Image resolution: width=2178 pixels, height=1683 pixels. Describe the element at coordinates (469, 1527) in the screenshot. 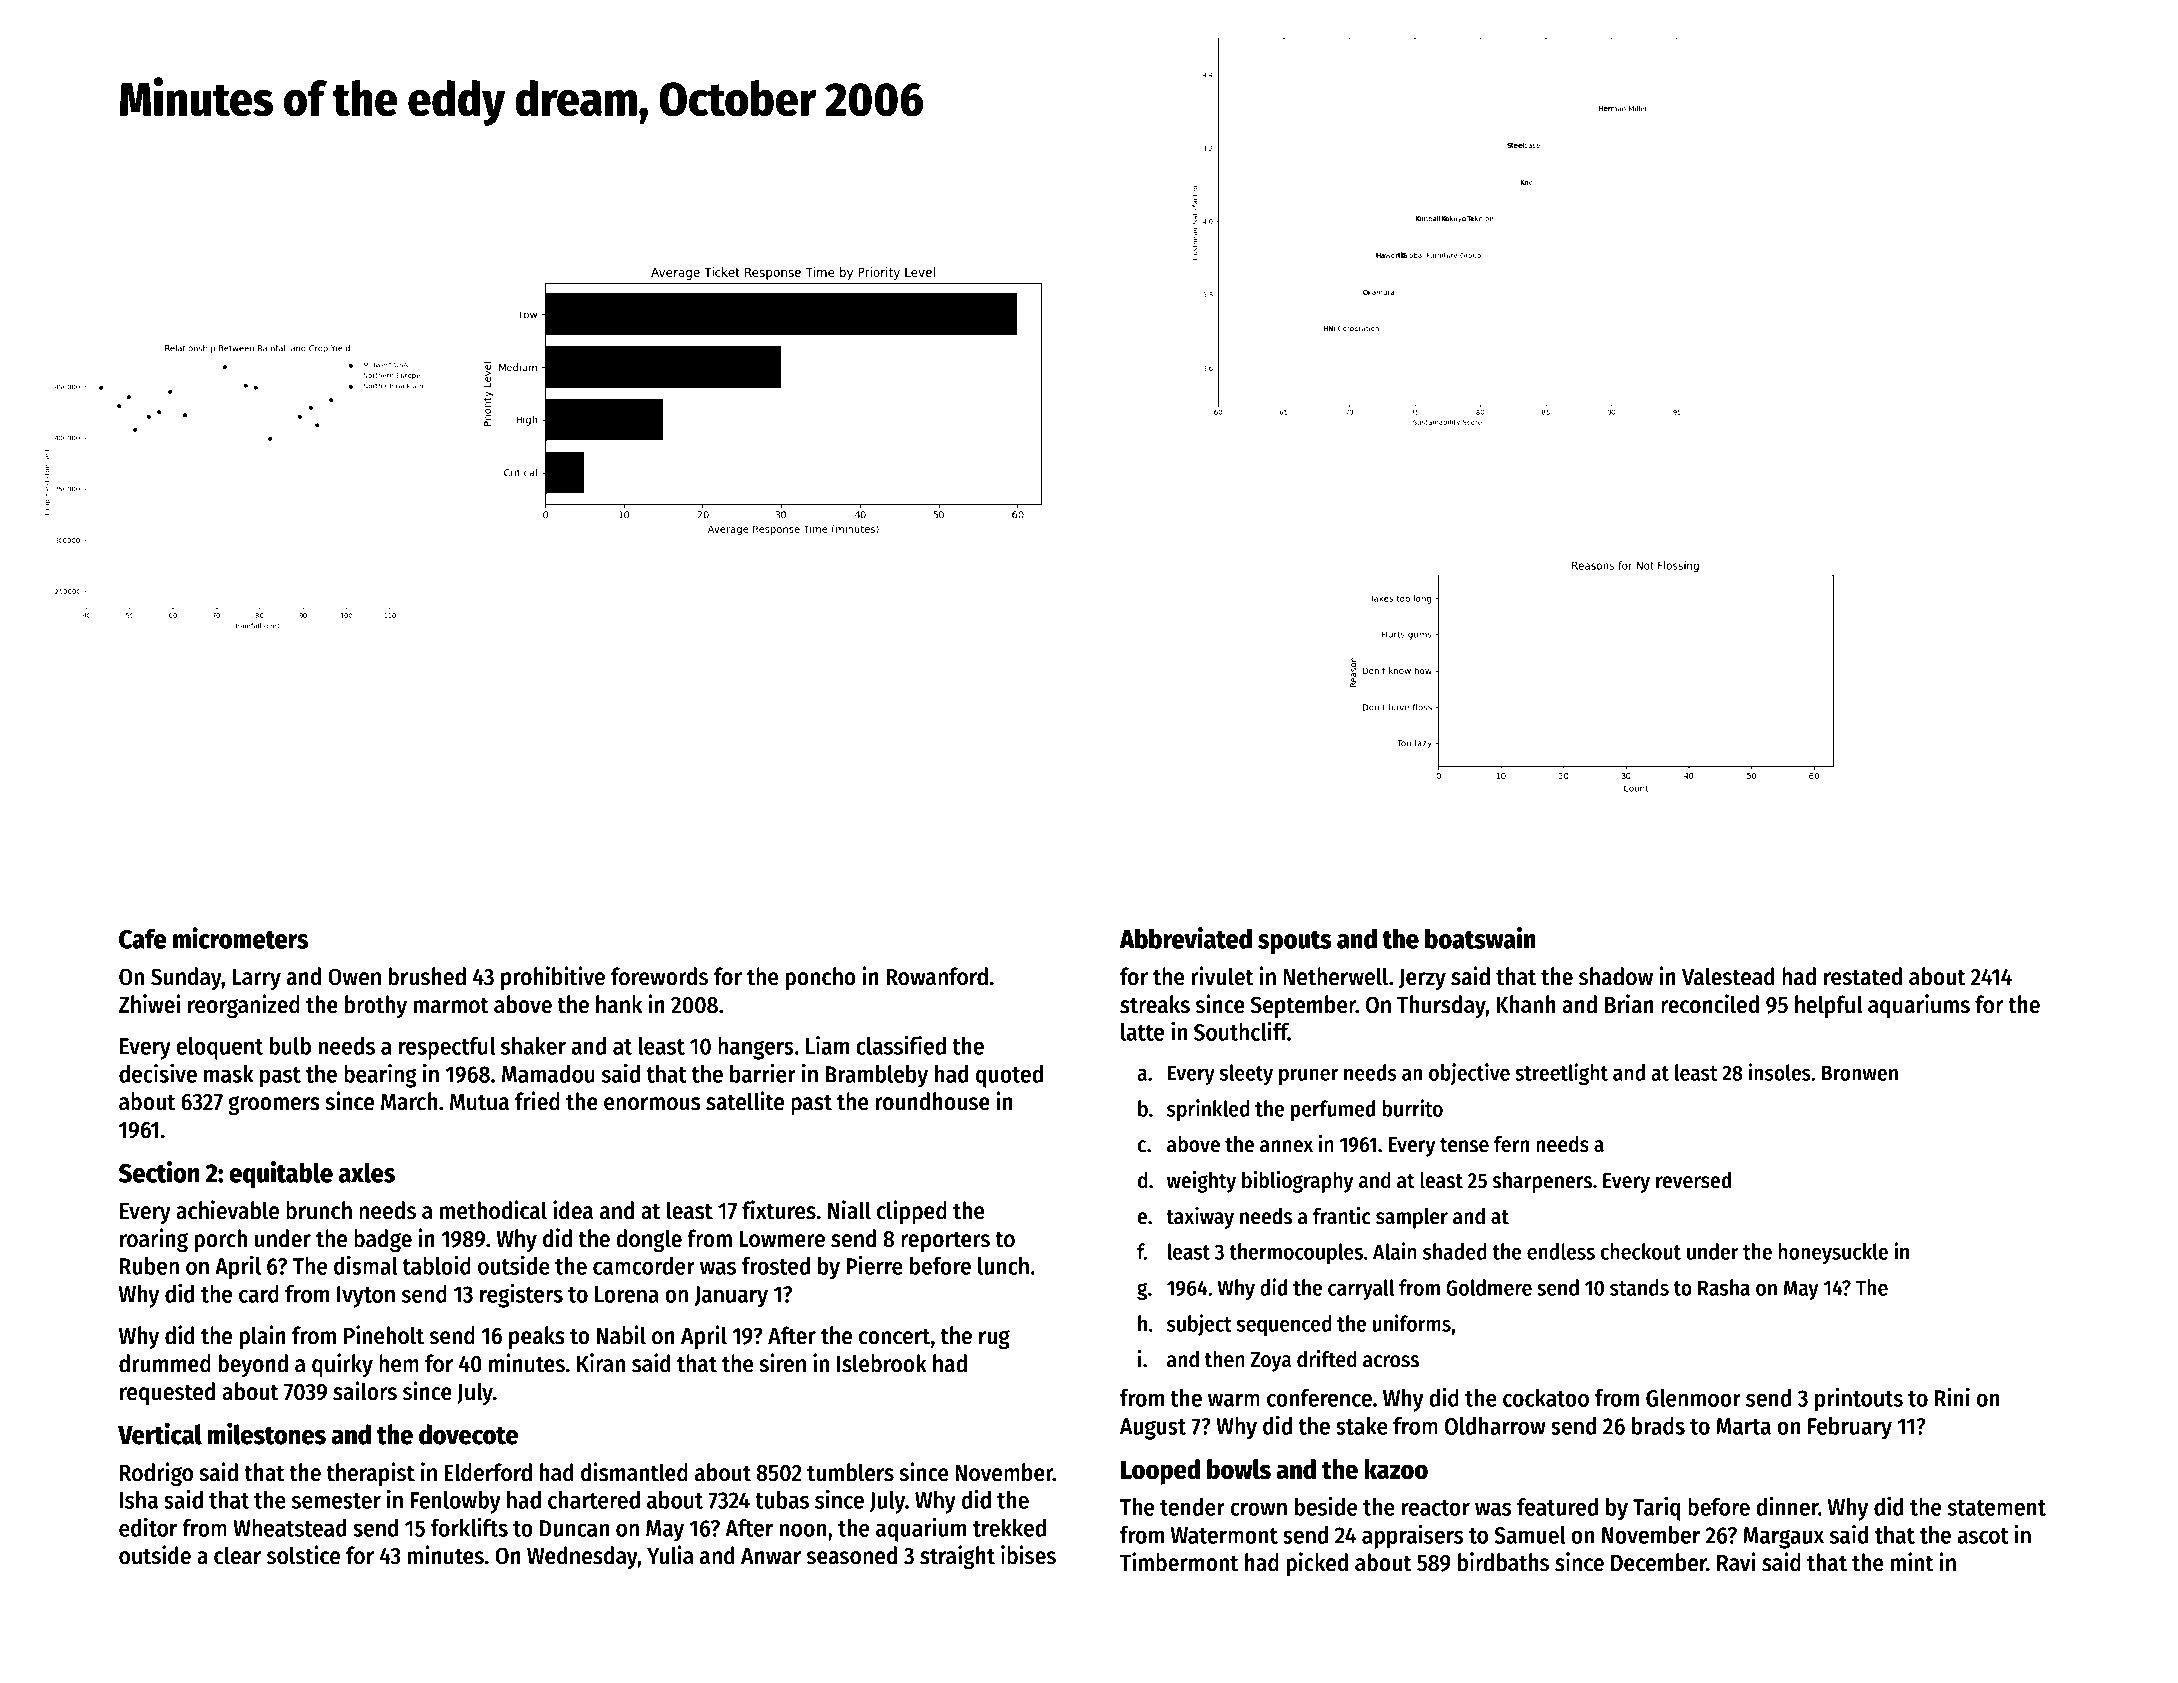

I see `forklifts` at that location.
